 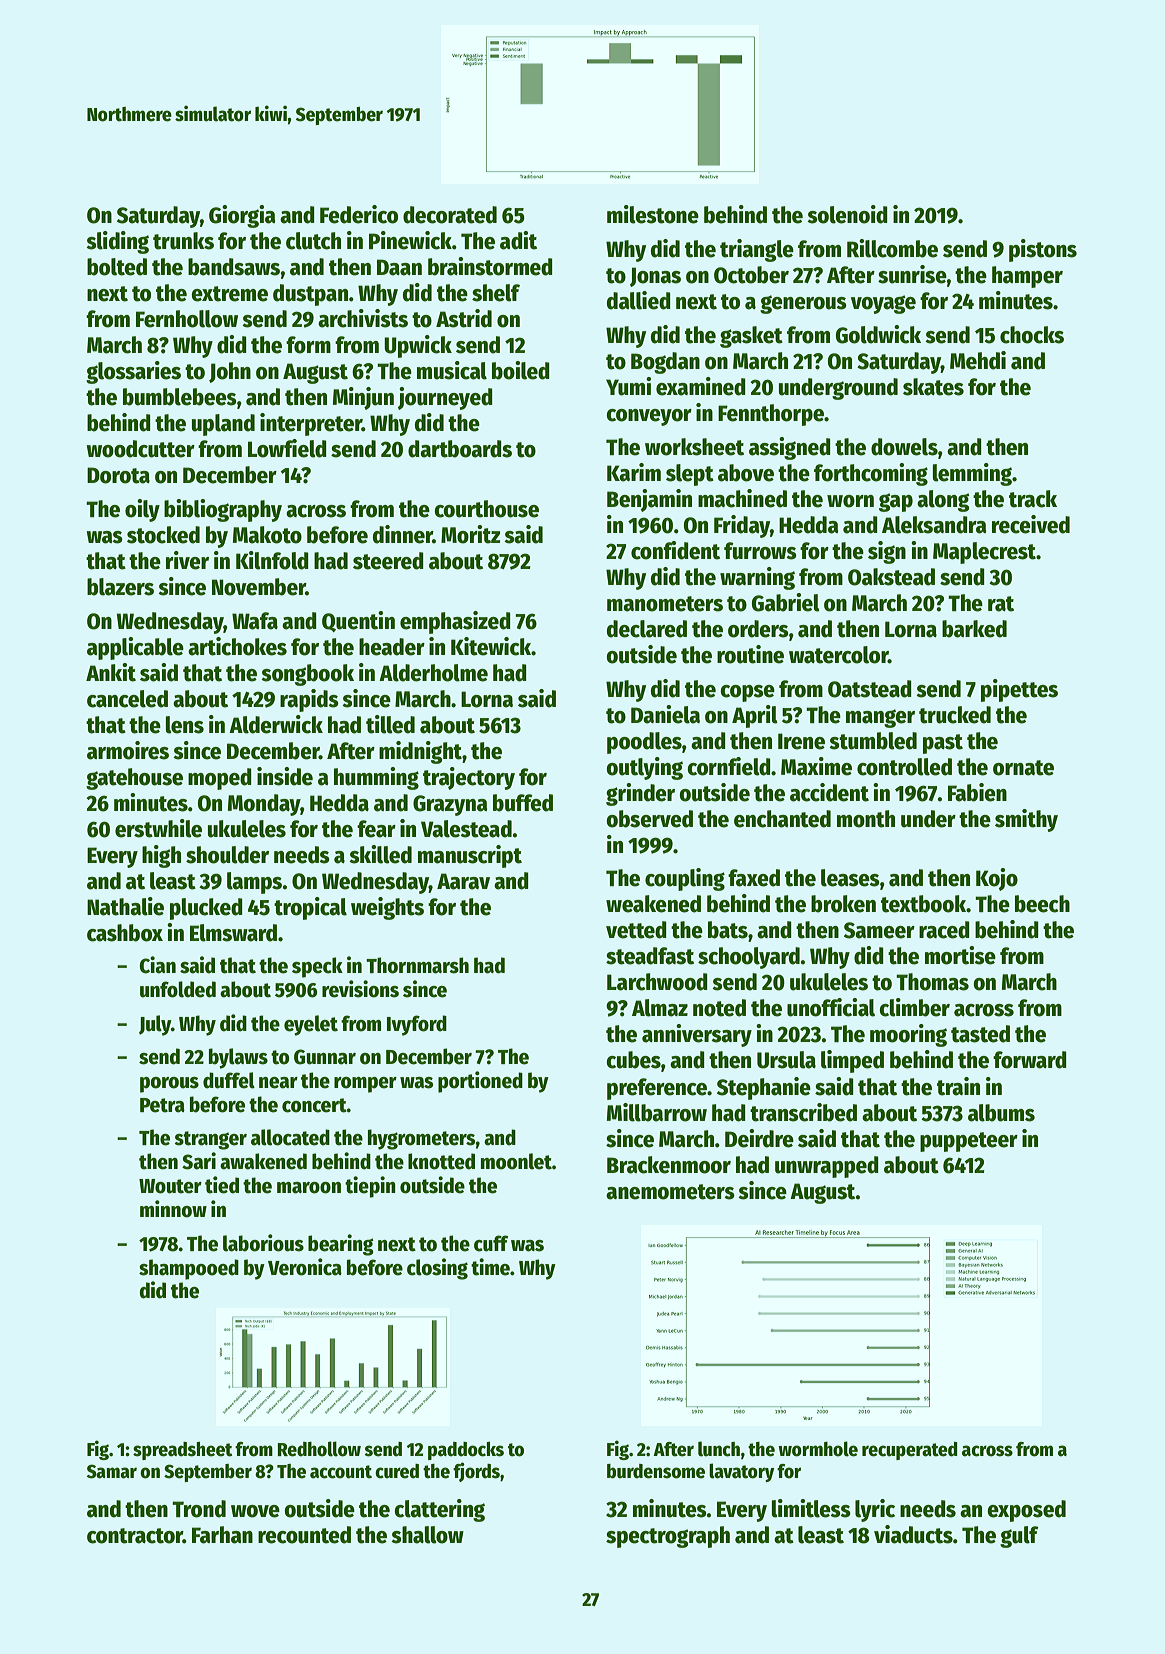 I want to click on trunks, so click(x=183, y=241).
